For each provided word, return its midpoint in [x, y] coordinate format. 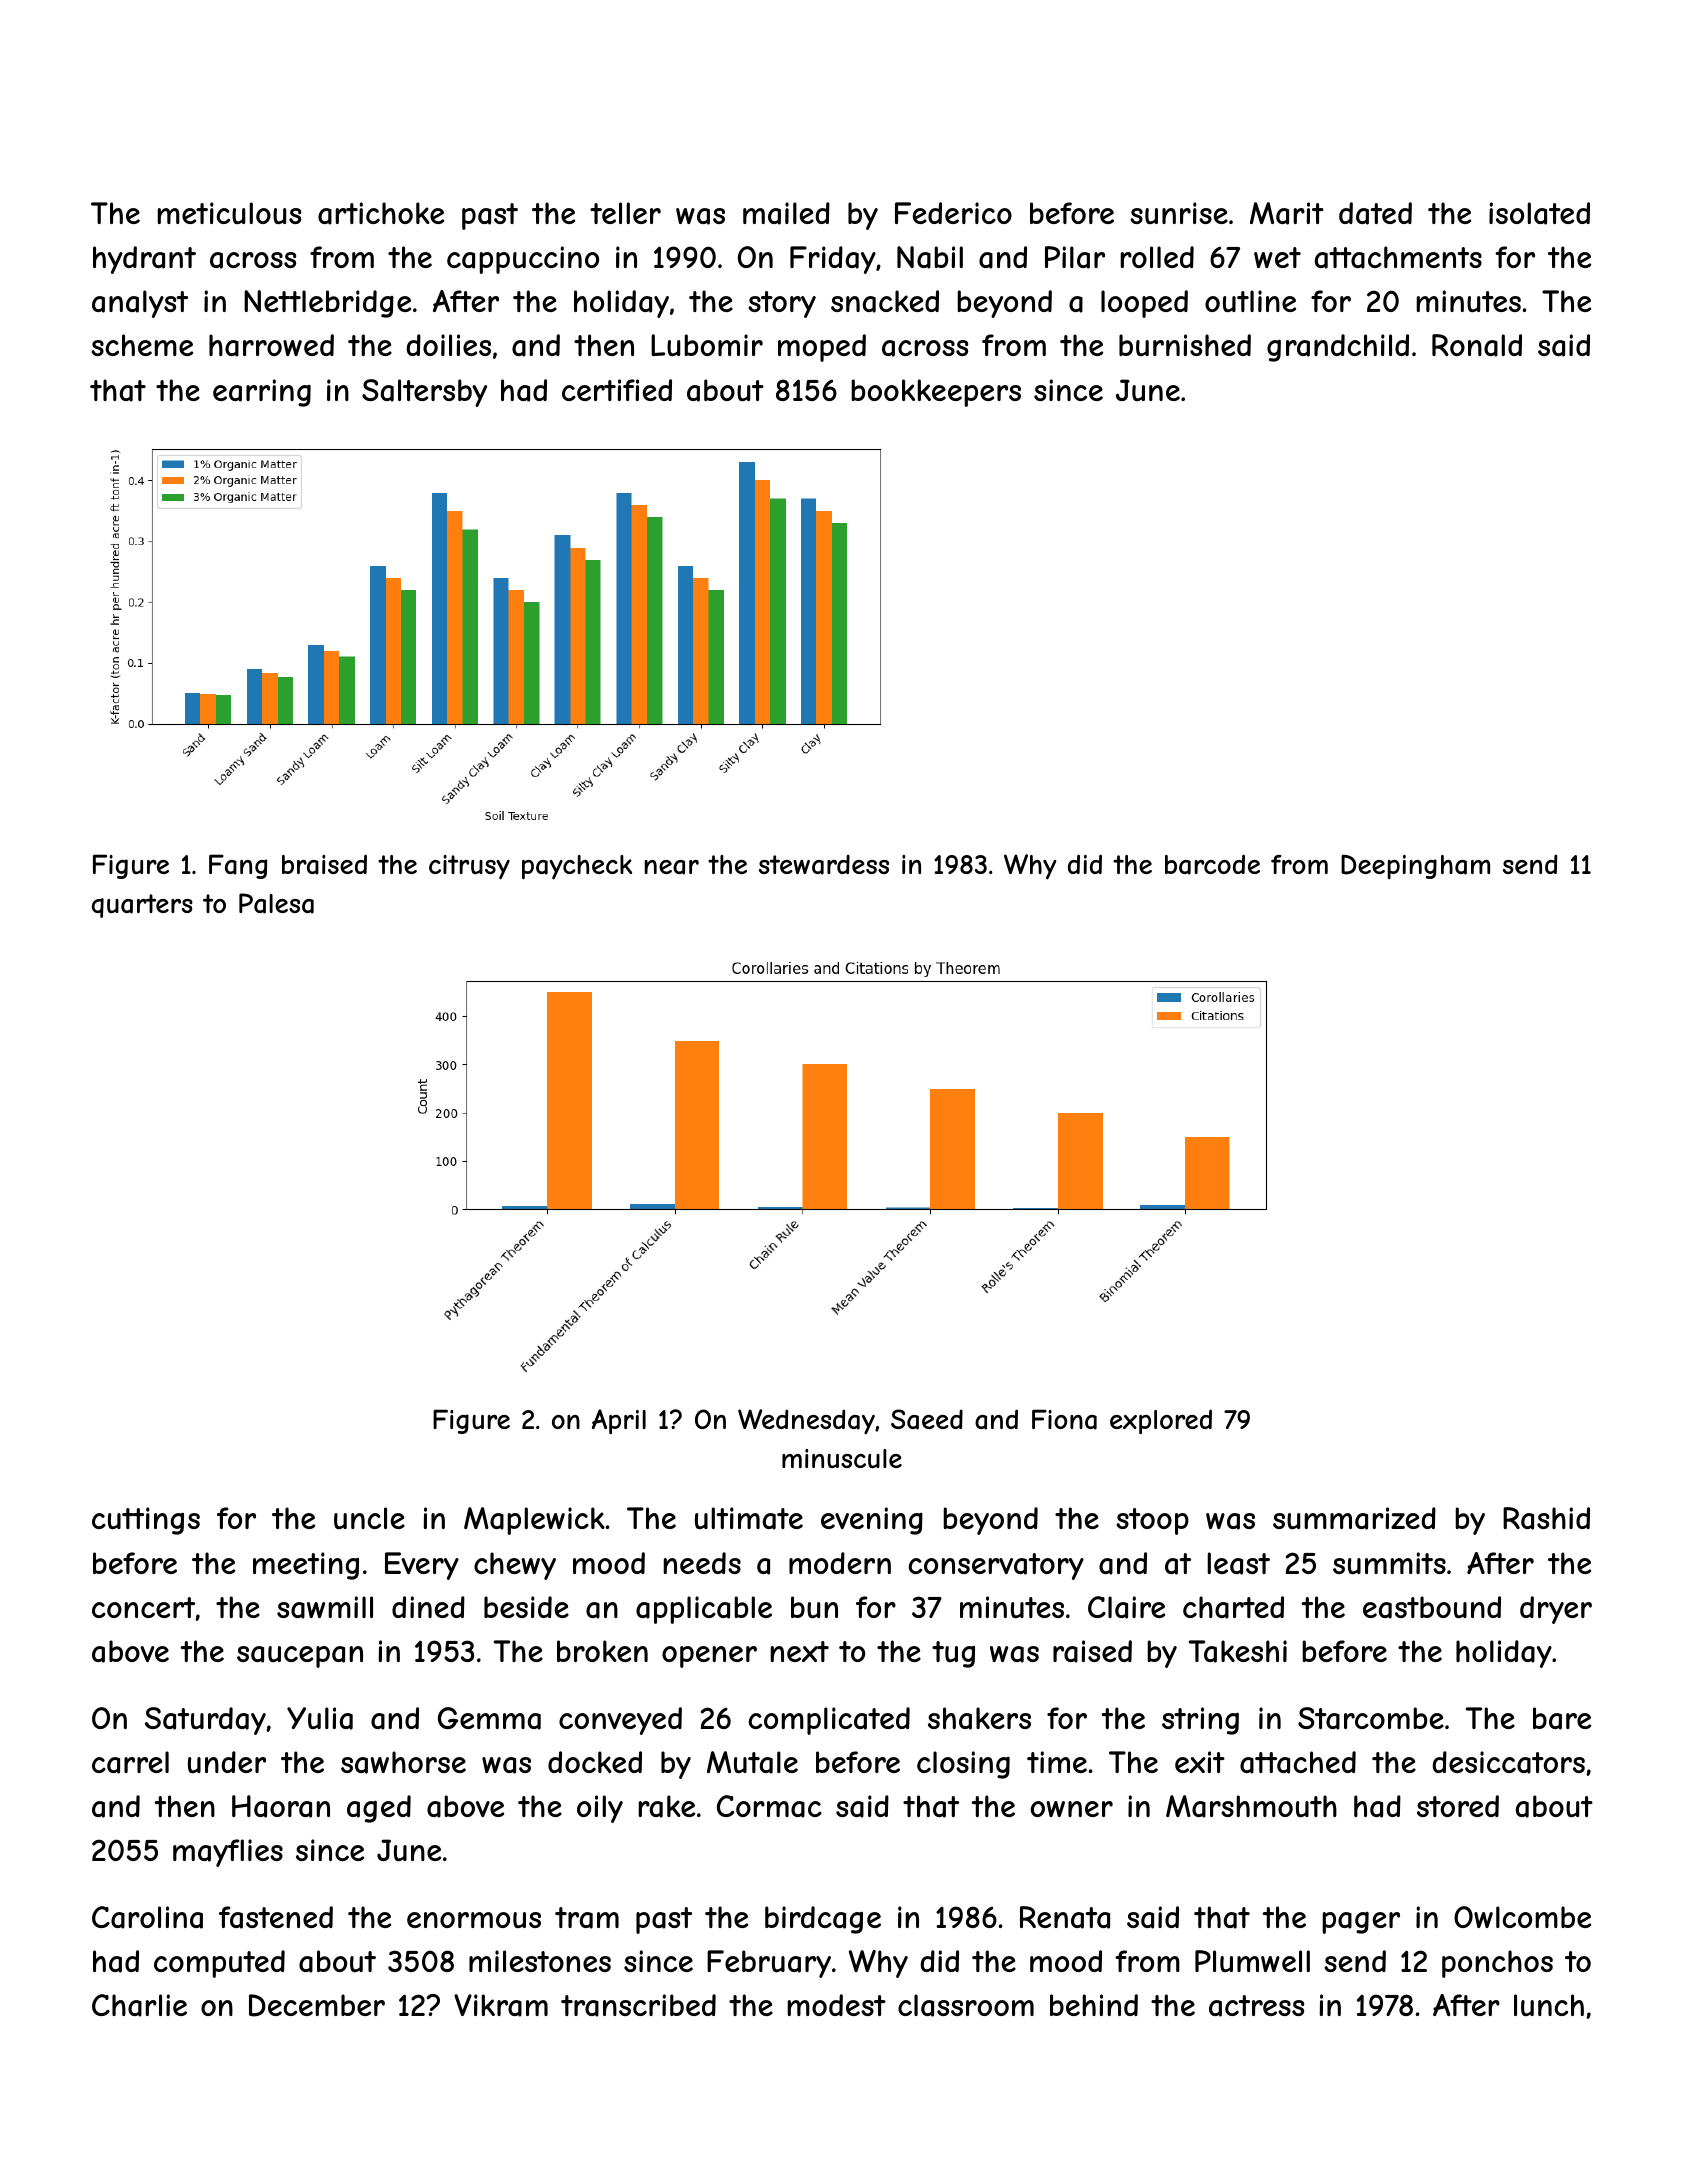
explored [1161, 1421]
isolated [1539, 213]
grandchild [1338, 348]
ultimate [749, 1518]
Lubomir [707, 345]
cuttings [146, 1521]
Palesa [276, 903]
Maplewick [534, 1521]
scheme [142, 345]
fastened [276, 1917]
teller [625, 213]
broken [602, 1651]
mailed [786, 213]
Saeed [927, 1419]
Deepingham [1415, 866]
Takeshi [1238, 1651]
